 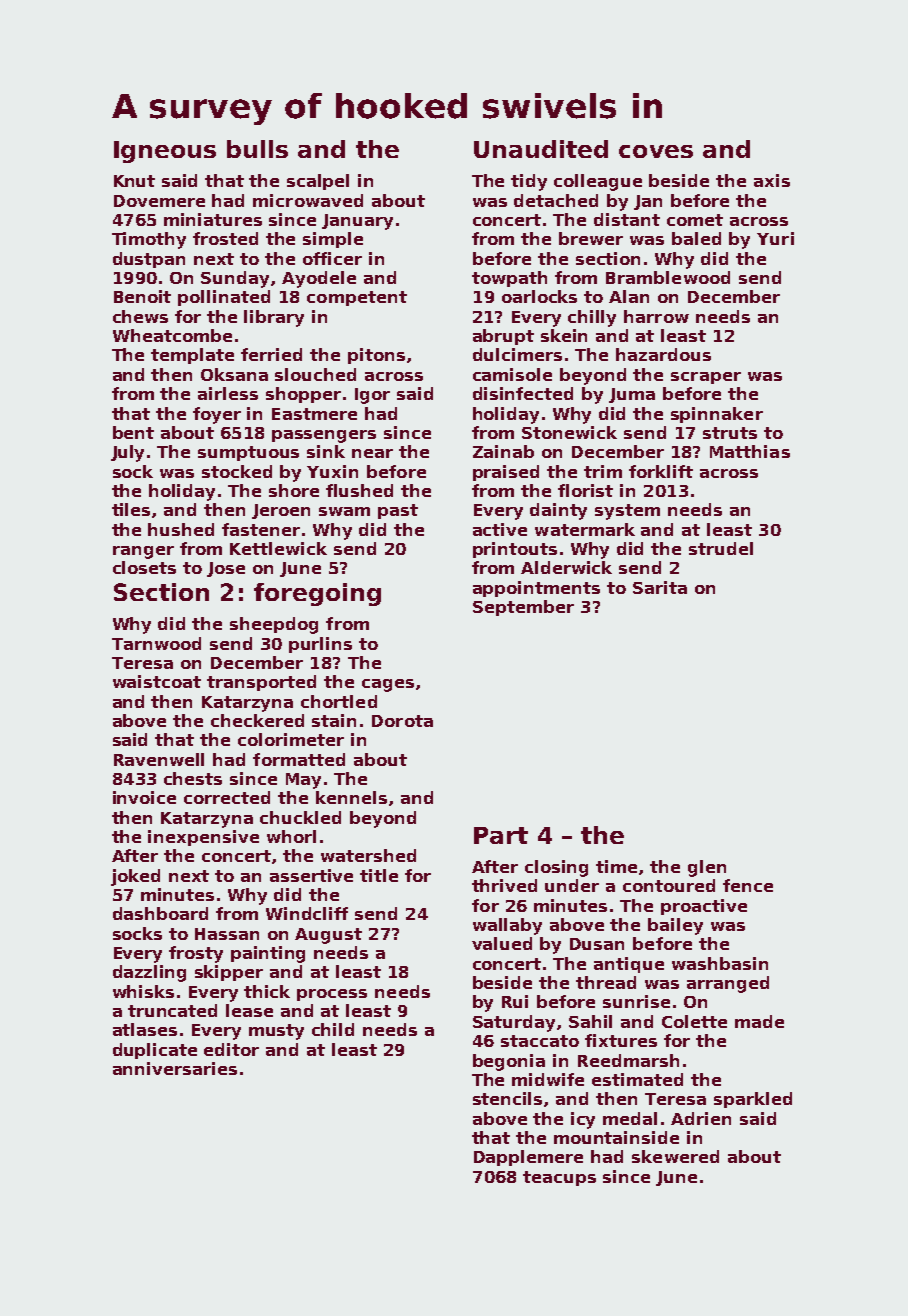 I want to click on Knut, so click(x=134, y=181).
